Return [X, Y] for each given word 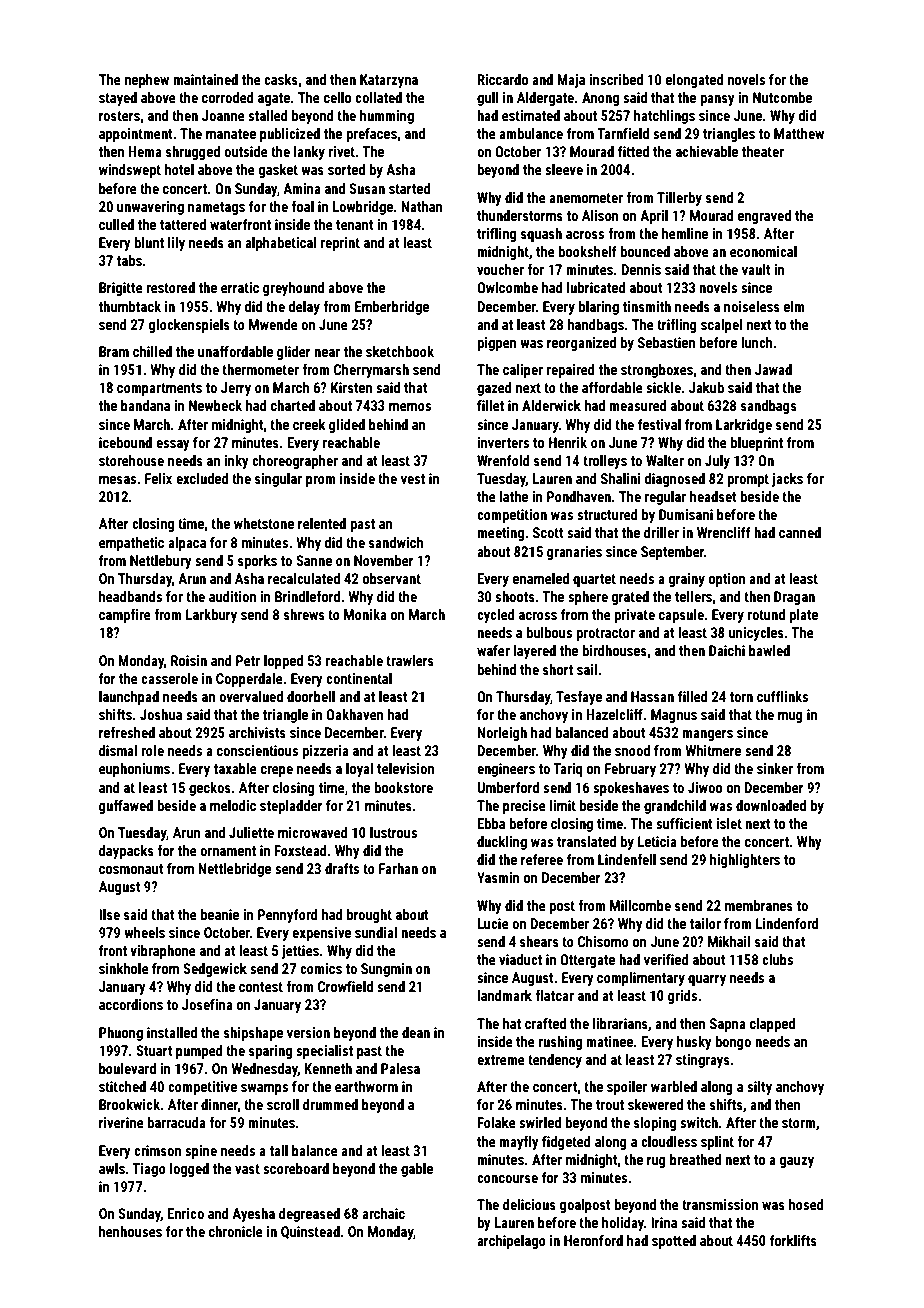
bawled [769, 650]
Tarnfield [623, 133]
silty [759, 1088]
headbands [130, 596]
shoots [515, 596]
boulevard [127, 1068]
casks [281, 79]
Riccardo [503, 79]
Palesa [400, 1068]
